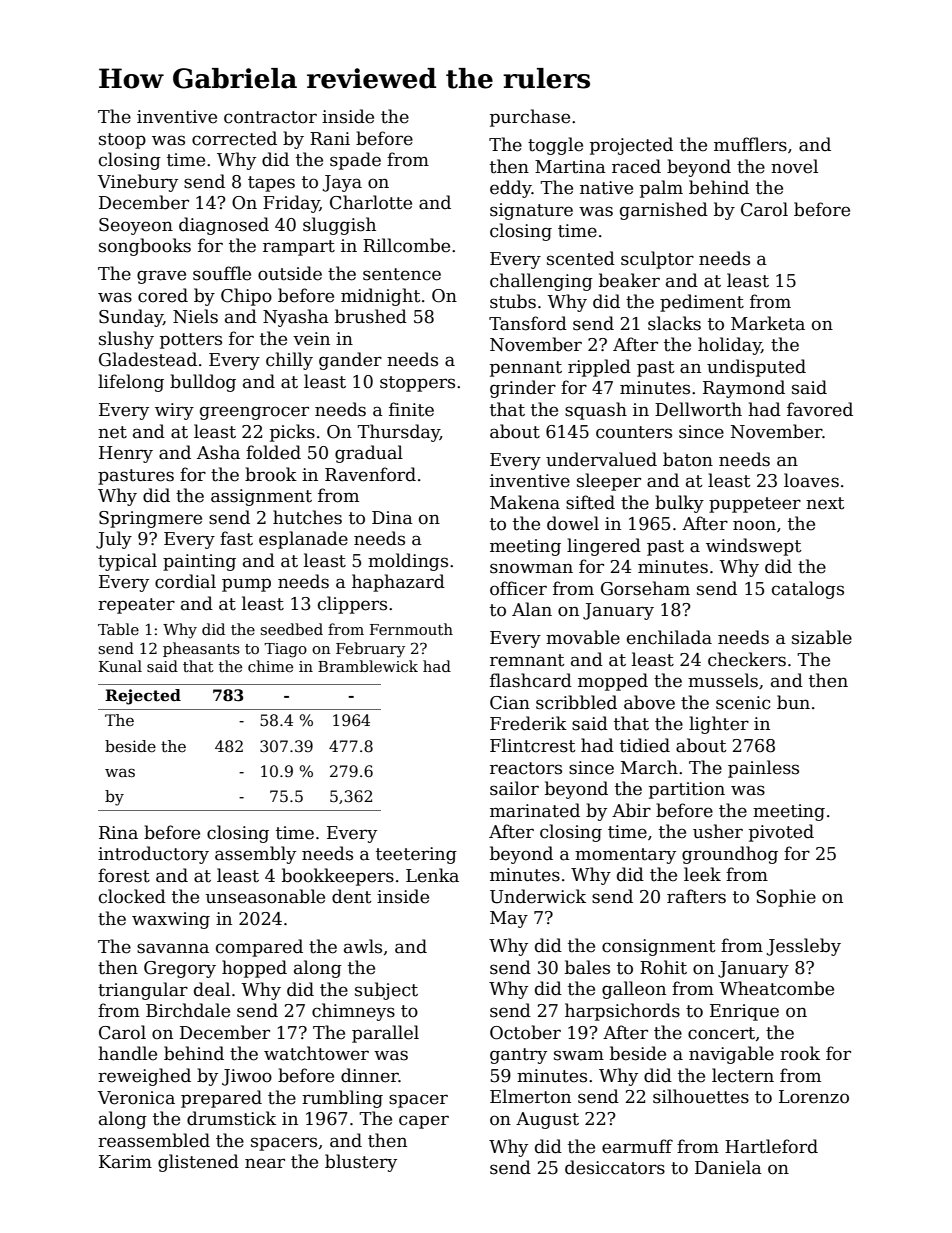  I want to click on caper, so click(424, 1122).
